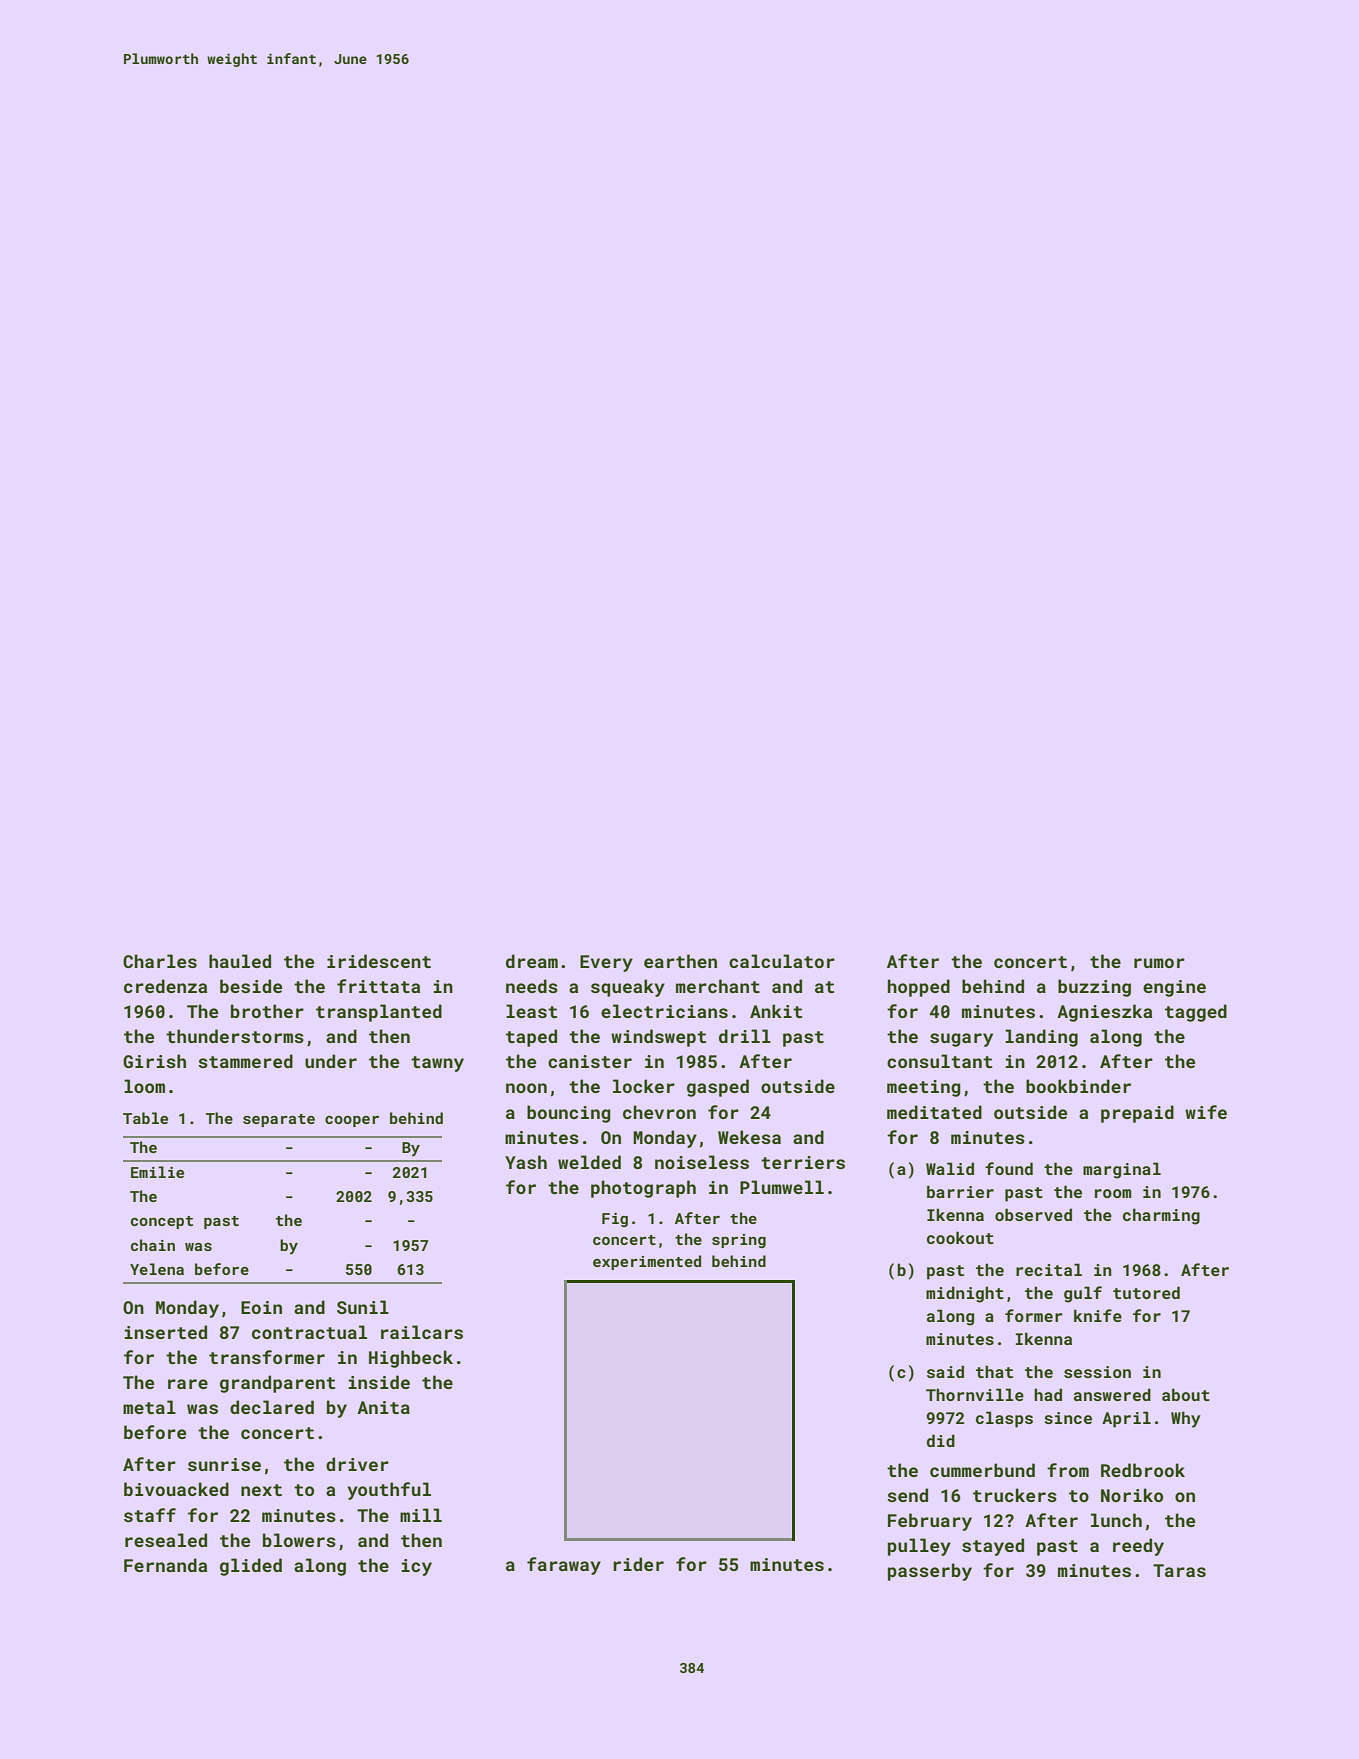 This image has width=1359, height=1759. I want to click on Taras, so click(1179, 1570).
